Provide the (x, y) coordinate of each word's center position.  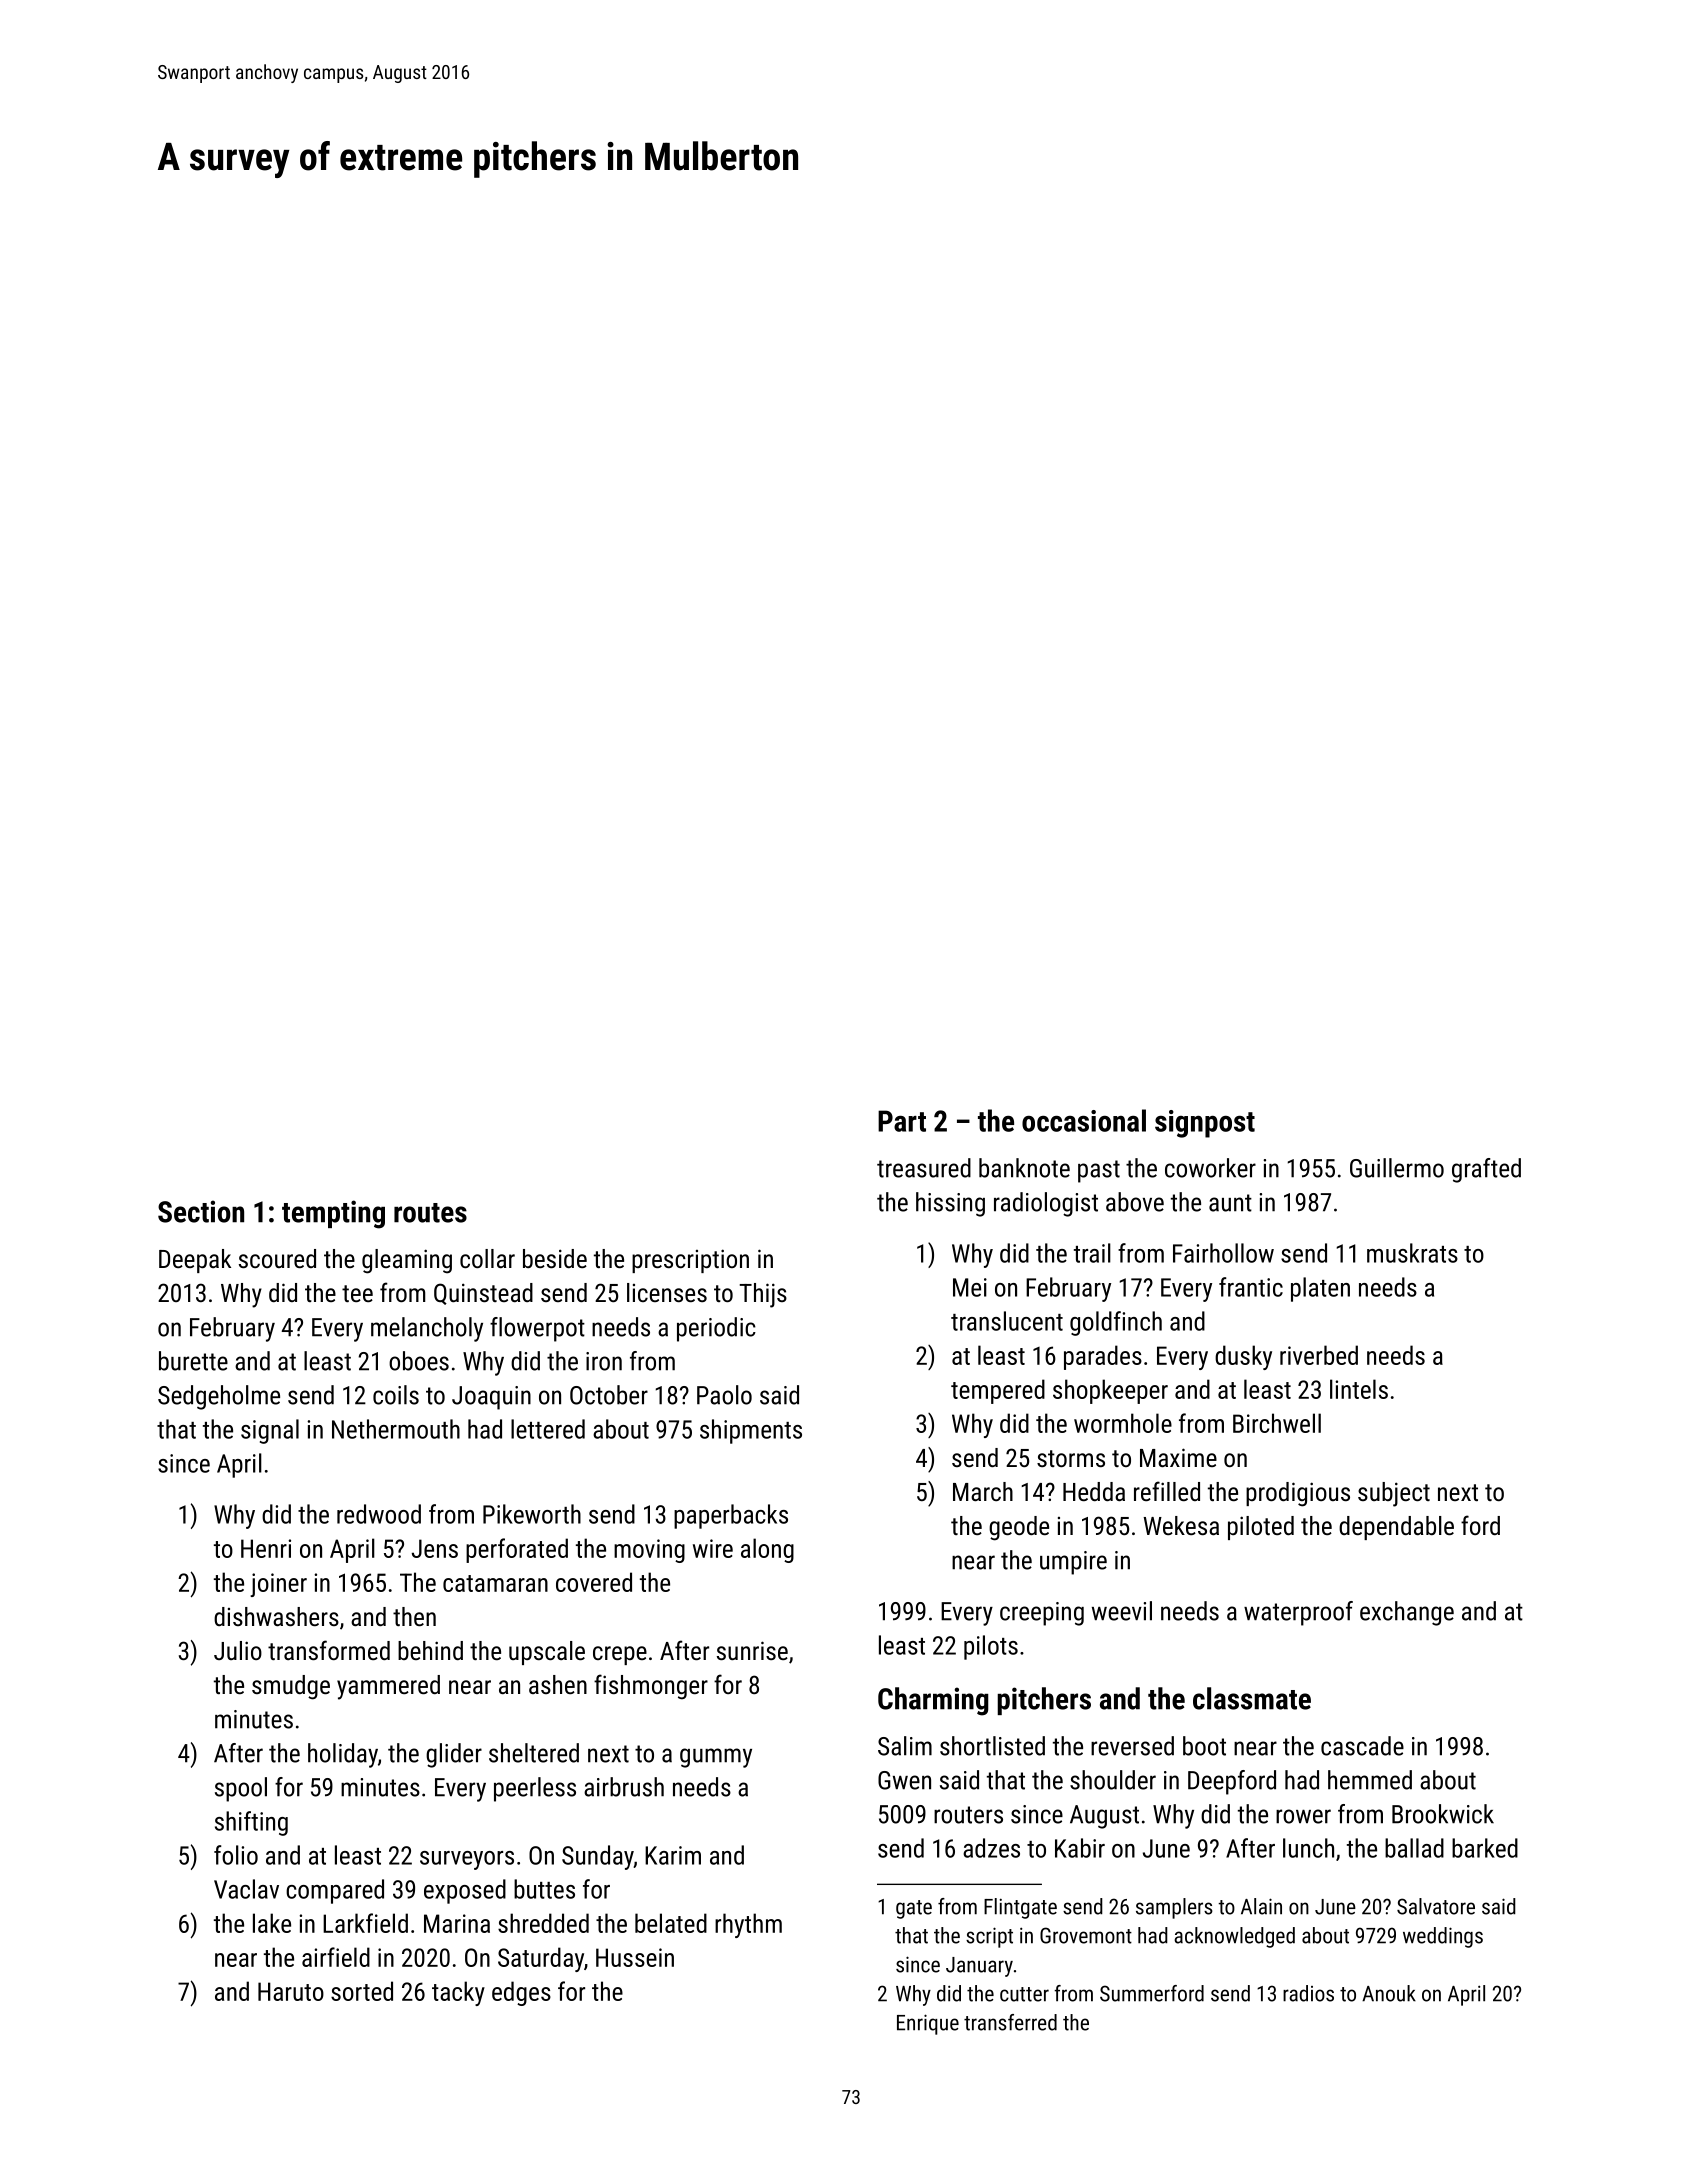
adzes (991, 1848)
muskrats (1412, 1253)
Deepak (195, 1261)
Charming (933, 1701)
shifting (251, 1823)
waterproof (1298, 1613)
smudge (291, 1687)
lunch (1308, 1848)
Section (201, 1211)
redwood (379, 1514)
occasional (1084, 1120)
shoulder (1113, 1780)
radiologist (1046, 1204)
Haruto (291, 1991)
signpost (1205, 1124)
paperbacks (731, 1516)
